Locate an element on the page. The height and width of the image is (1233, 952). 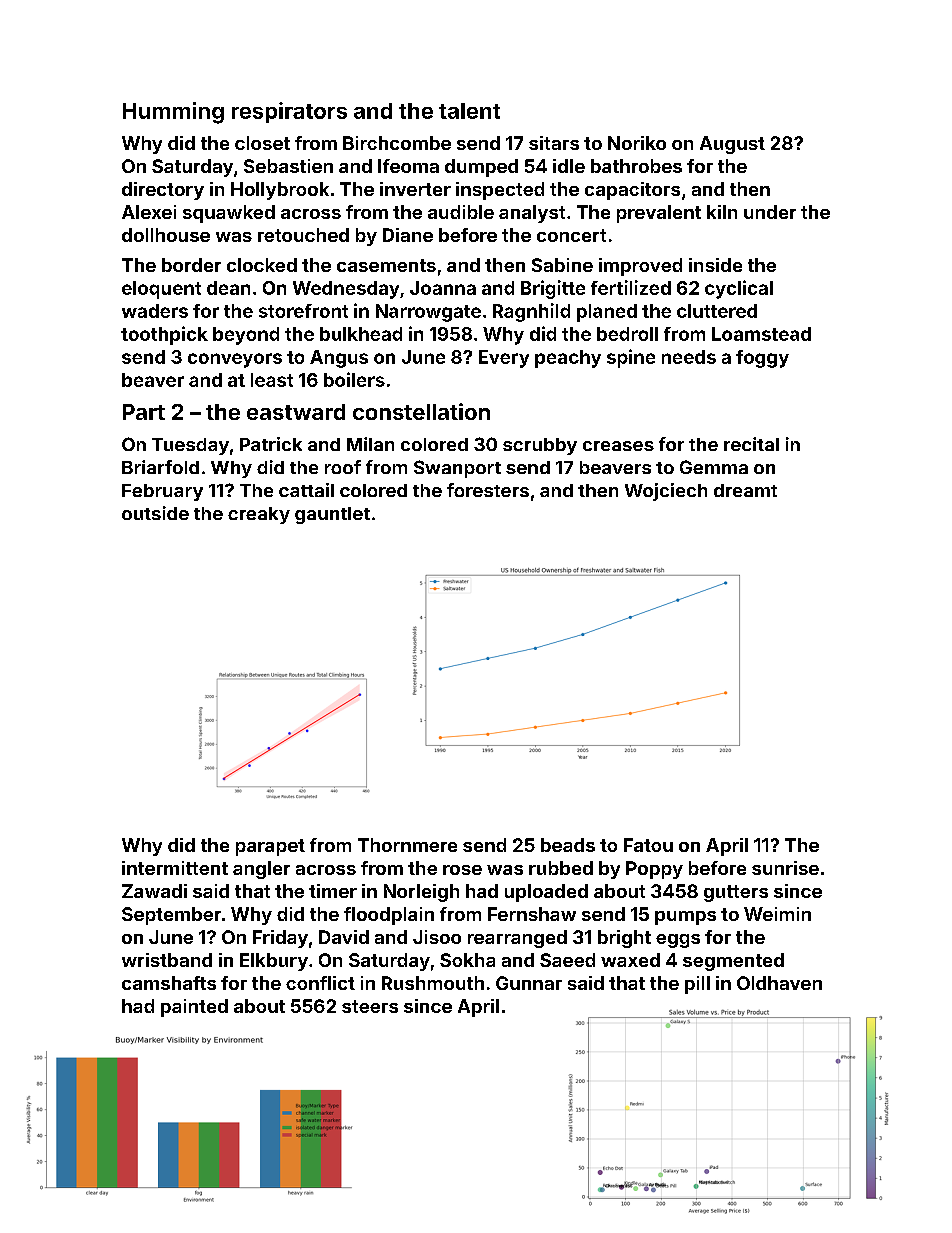
talent is located at coordinates (469, 111).
